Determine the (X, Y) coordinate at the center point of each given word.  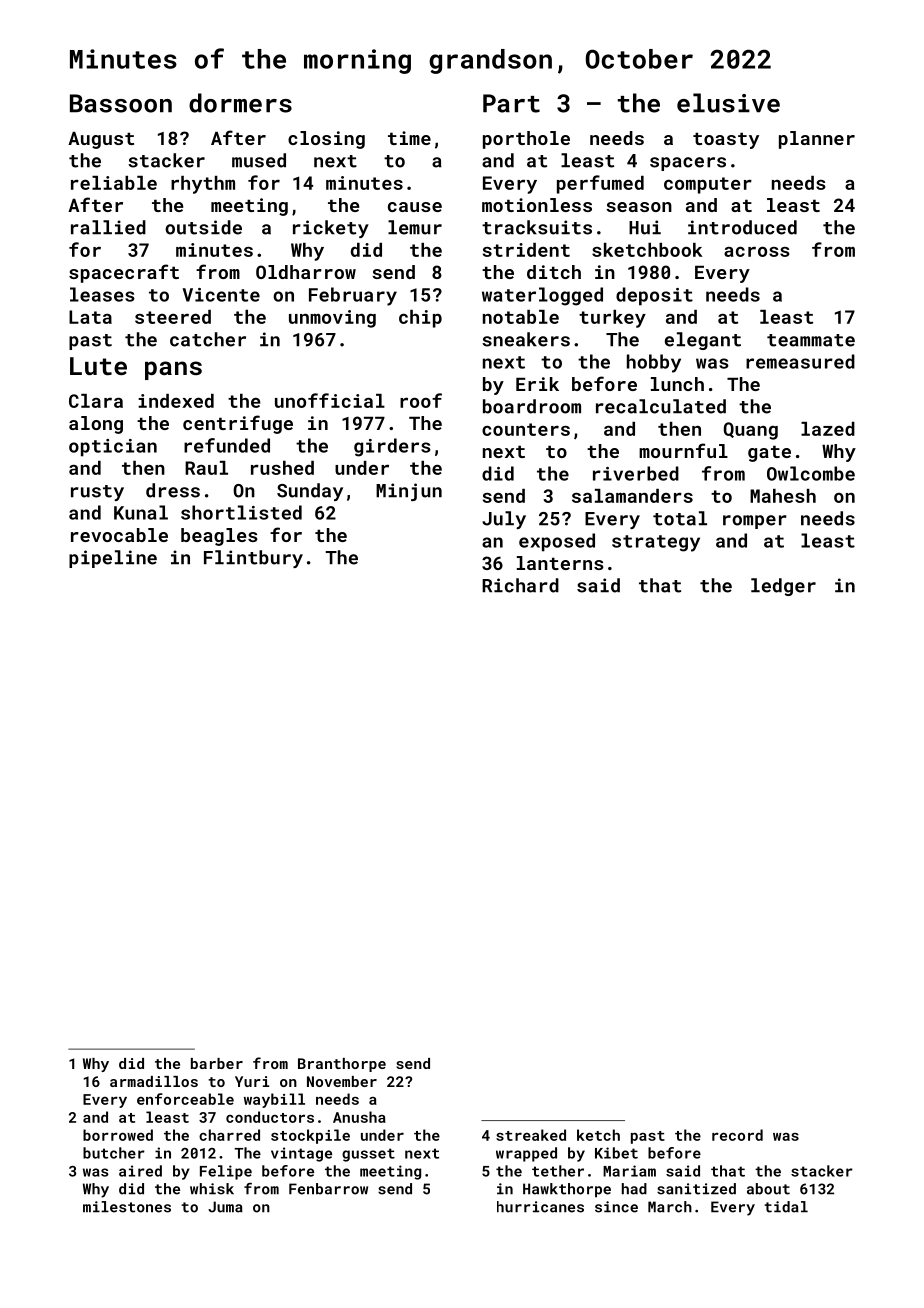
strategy (656, 543)
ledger (783, 587)
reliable (114, 183)
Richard (520, 585)
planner (817, 140)
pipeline (113, 559)
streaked (531, 1135)
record (737, 1135)
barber (217, 1063)
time (409, 138)
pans (173, 370)
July (504, 520)
